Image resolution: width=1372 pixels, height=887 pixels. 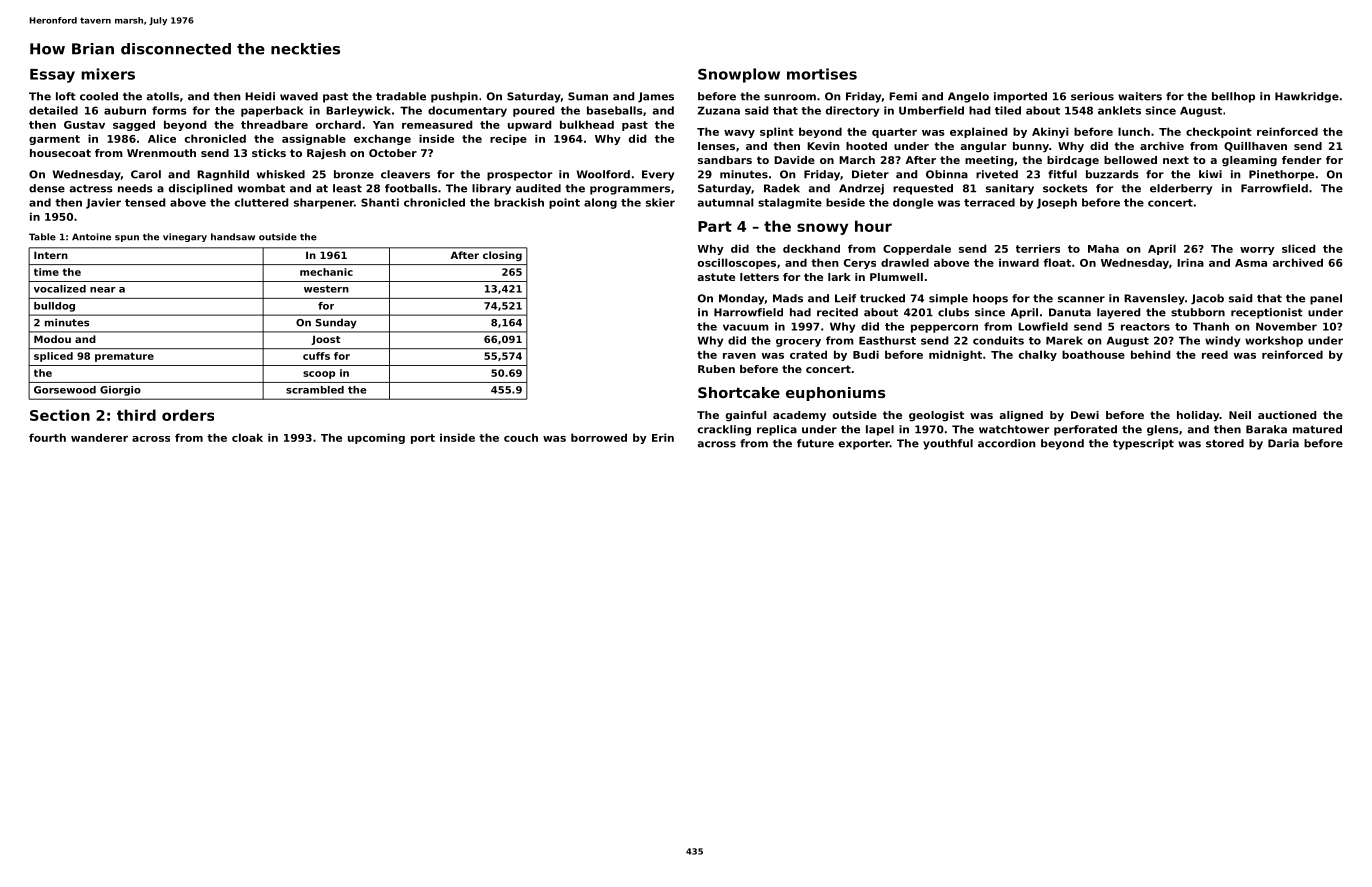 What do you see at coordinates (316, 356) in the document?
I see `cuffs` at bounding box center [316, 356].
